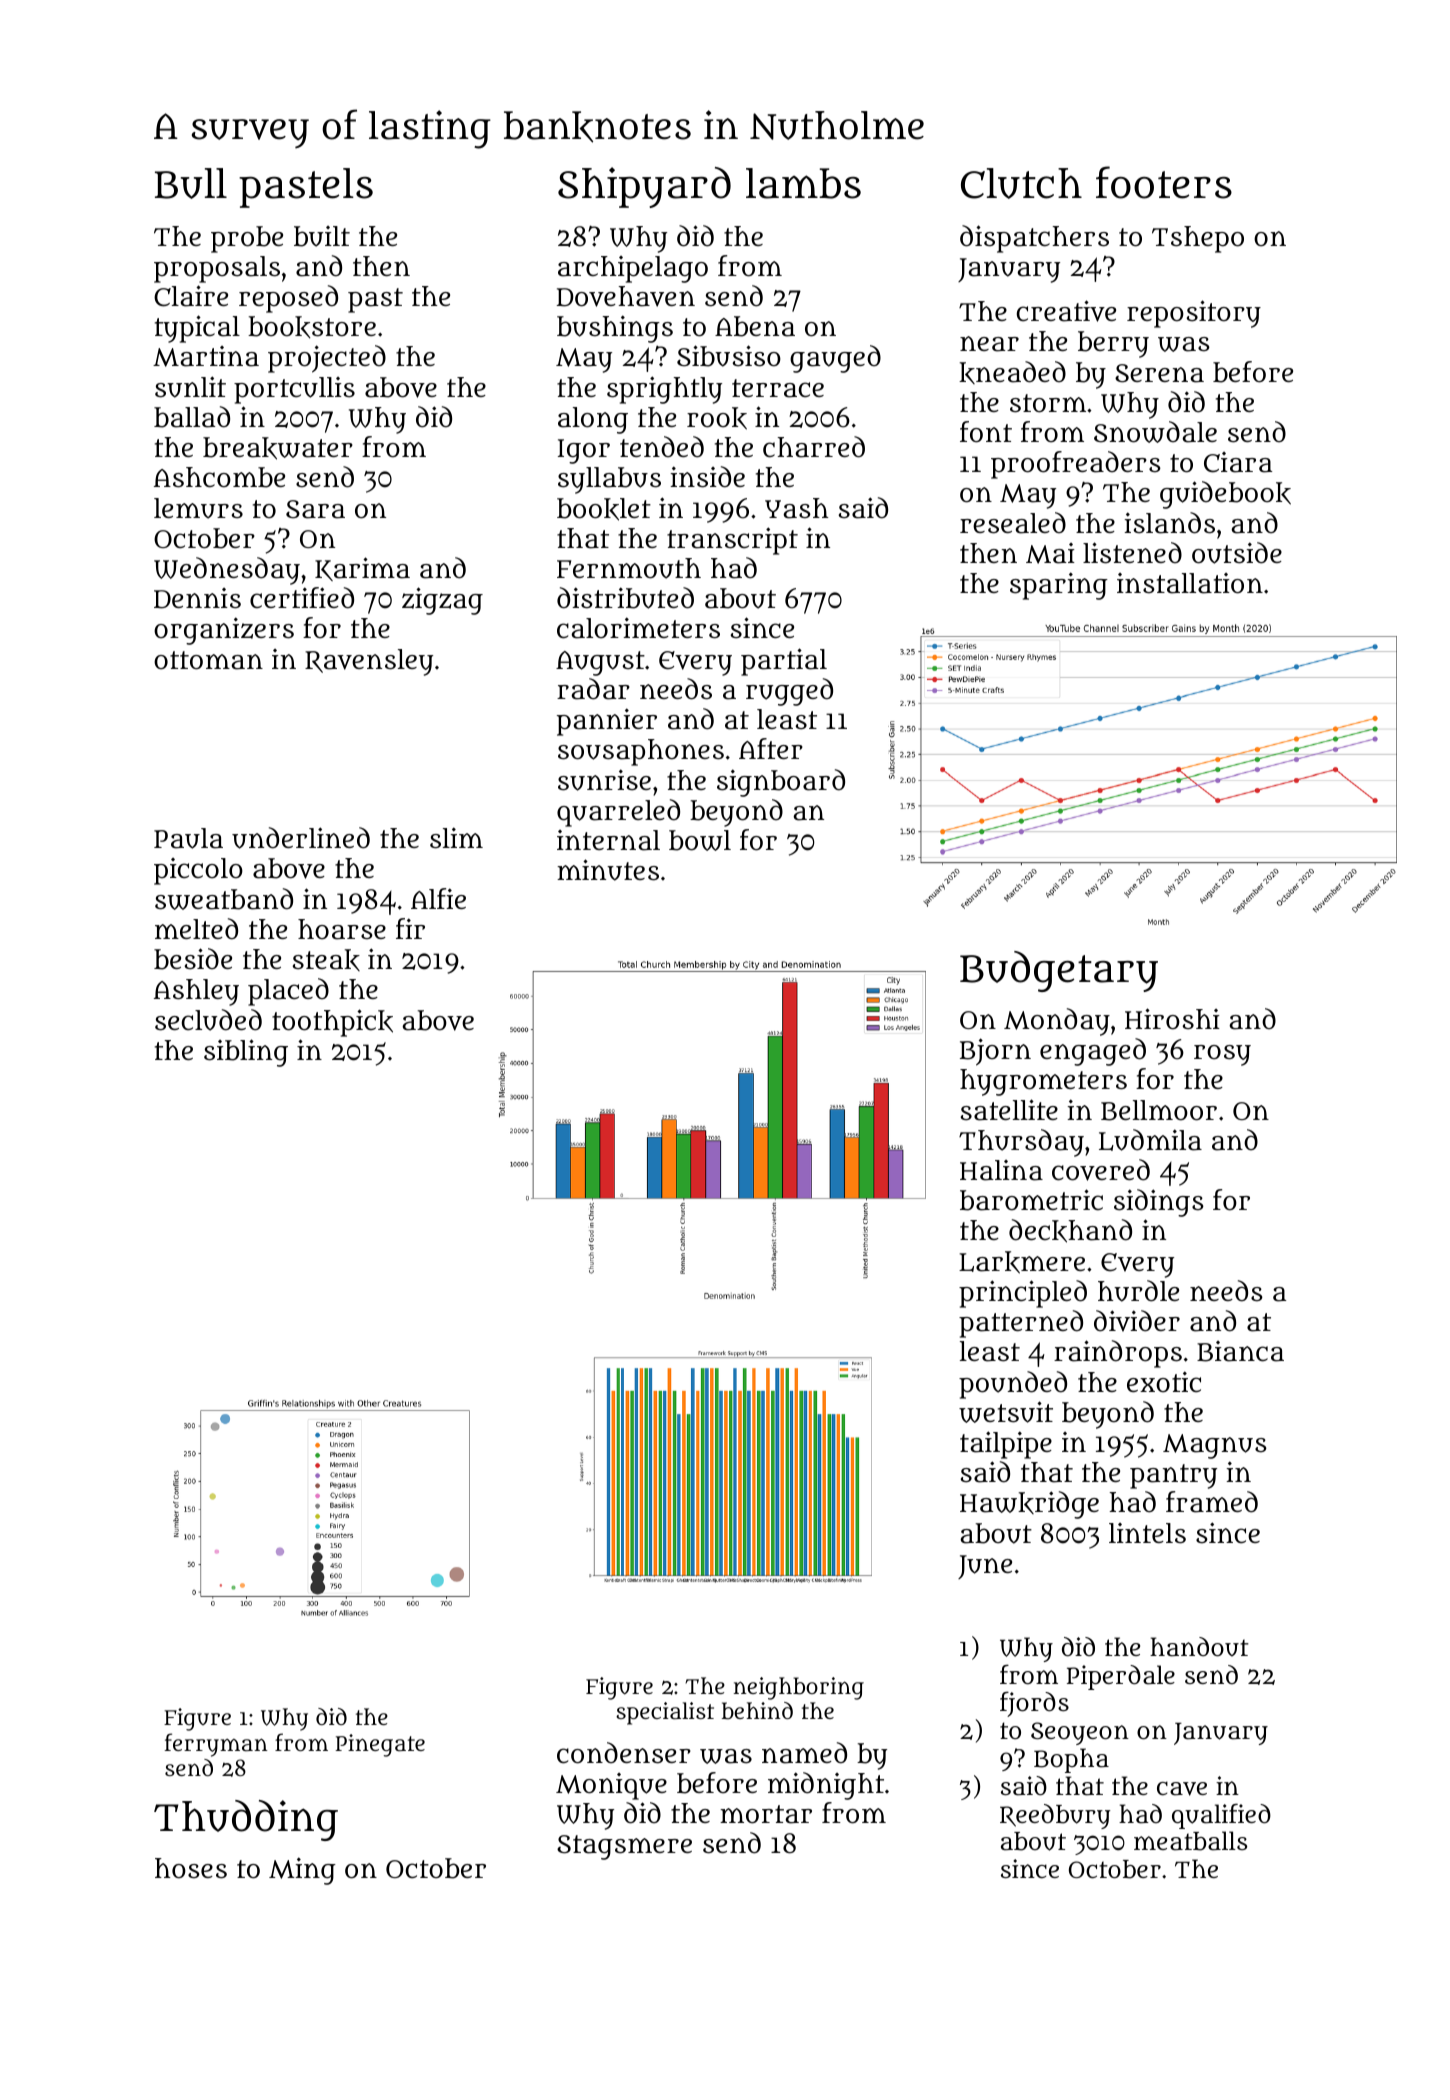  Describe the element at coordinates (638, 628) in the screenshot. I see `calorimeters` at that location.
